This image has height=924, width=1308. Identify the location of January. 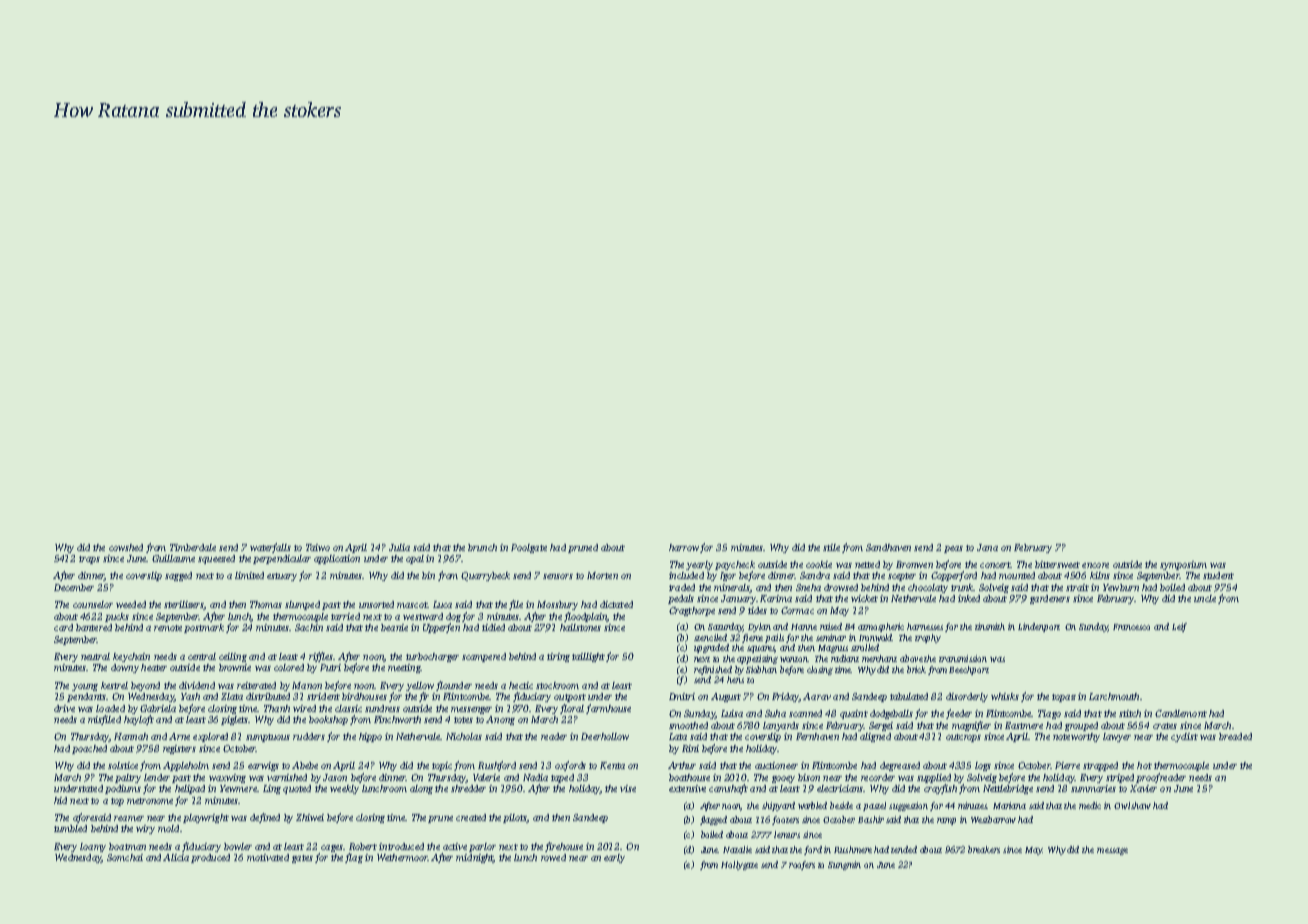
(738, 599).
